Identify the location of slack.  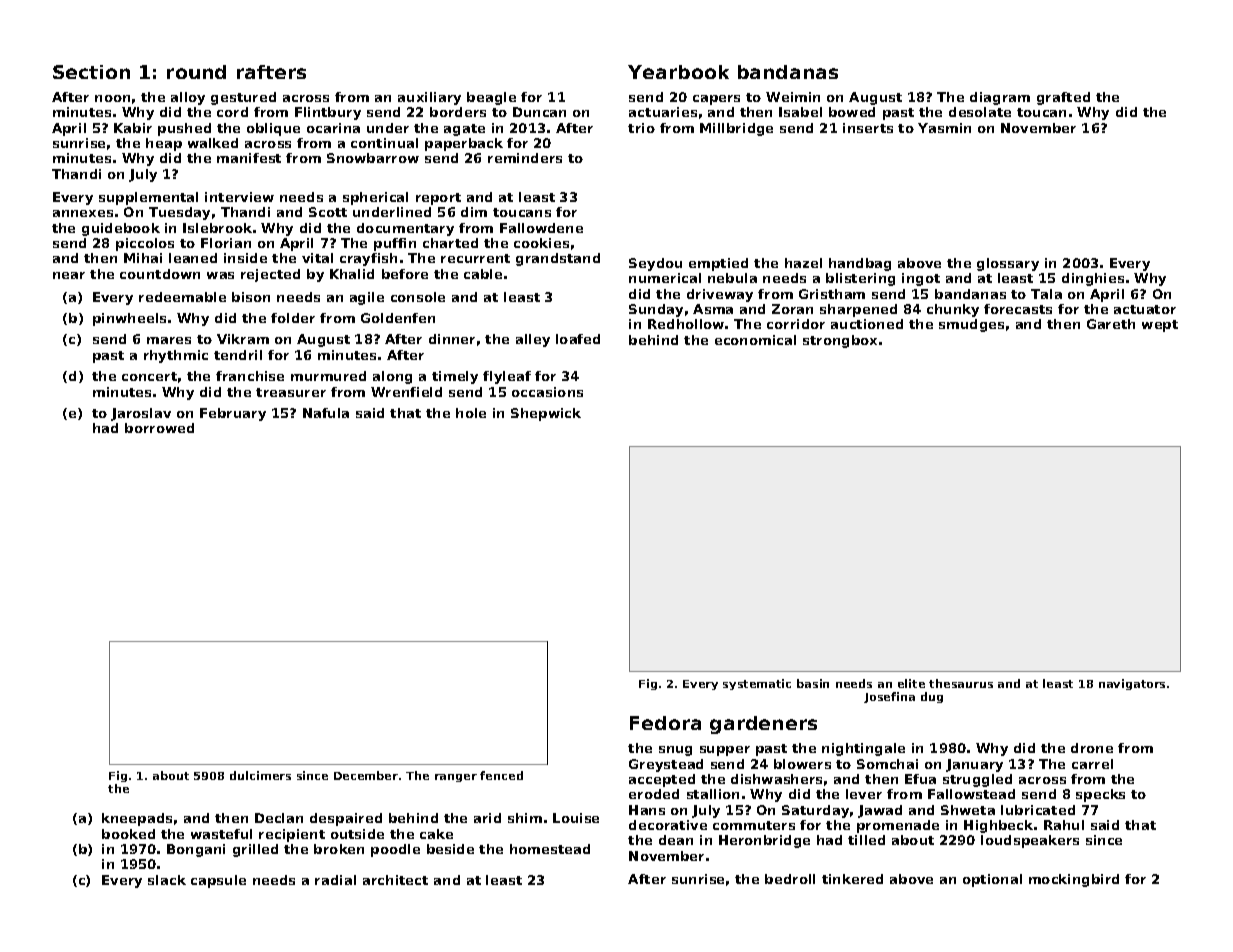
(167, 880).
